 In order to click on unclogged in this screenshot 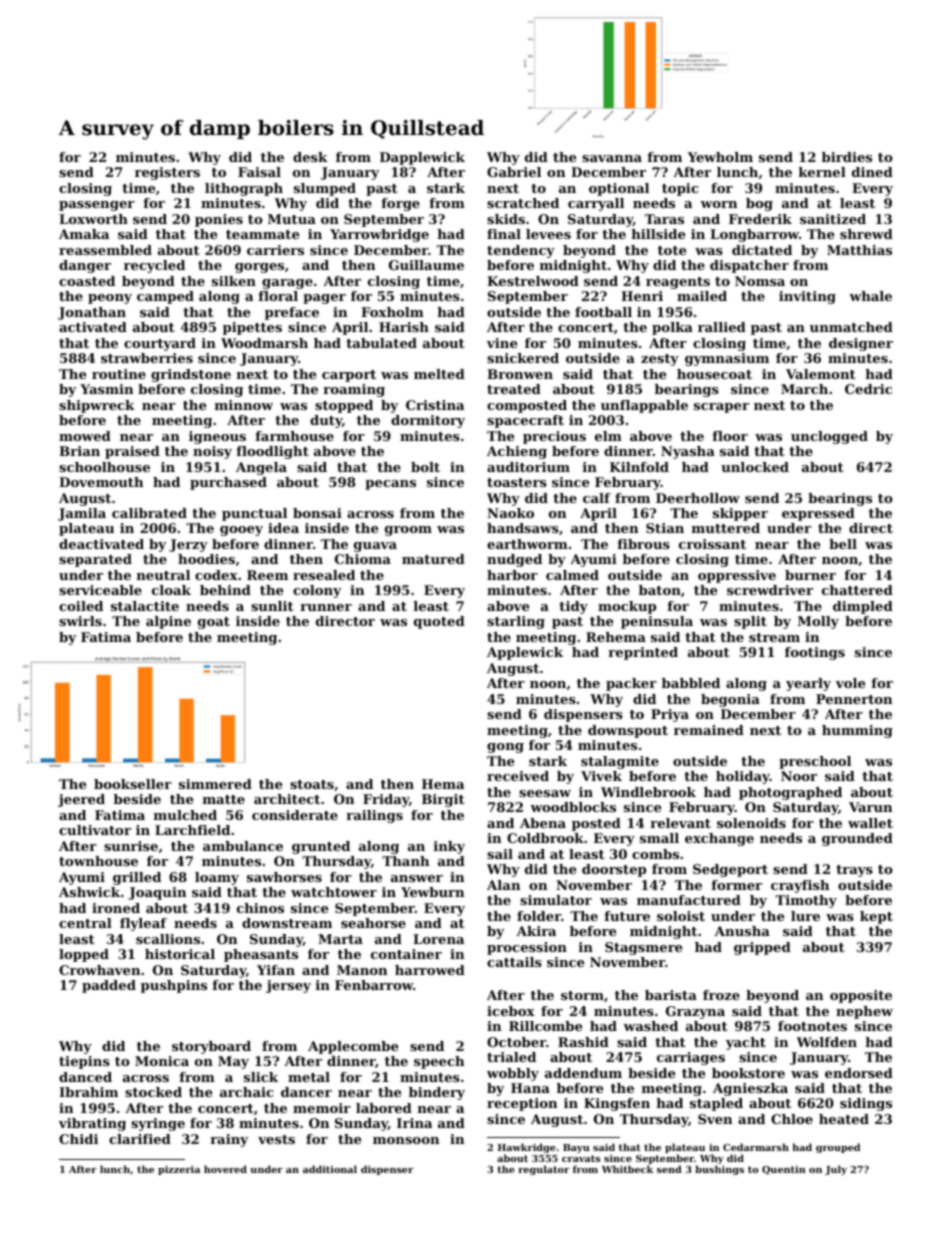, I will do `click(829, 437)`.
